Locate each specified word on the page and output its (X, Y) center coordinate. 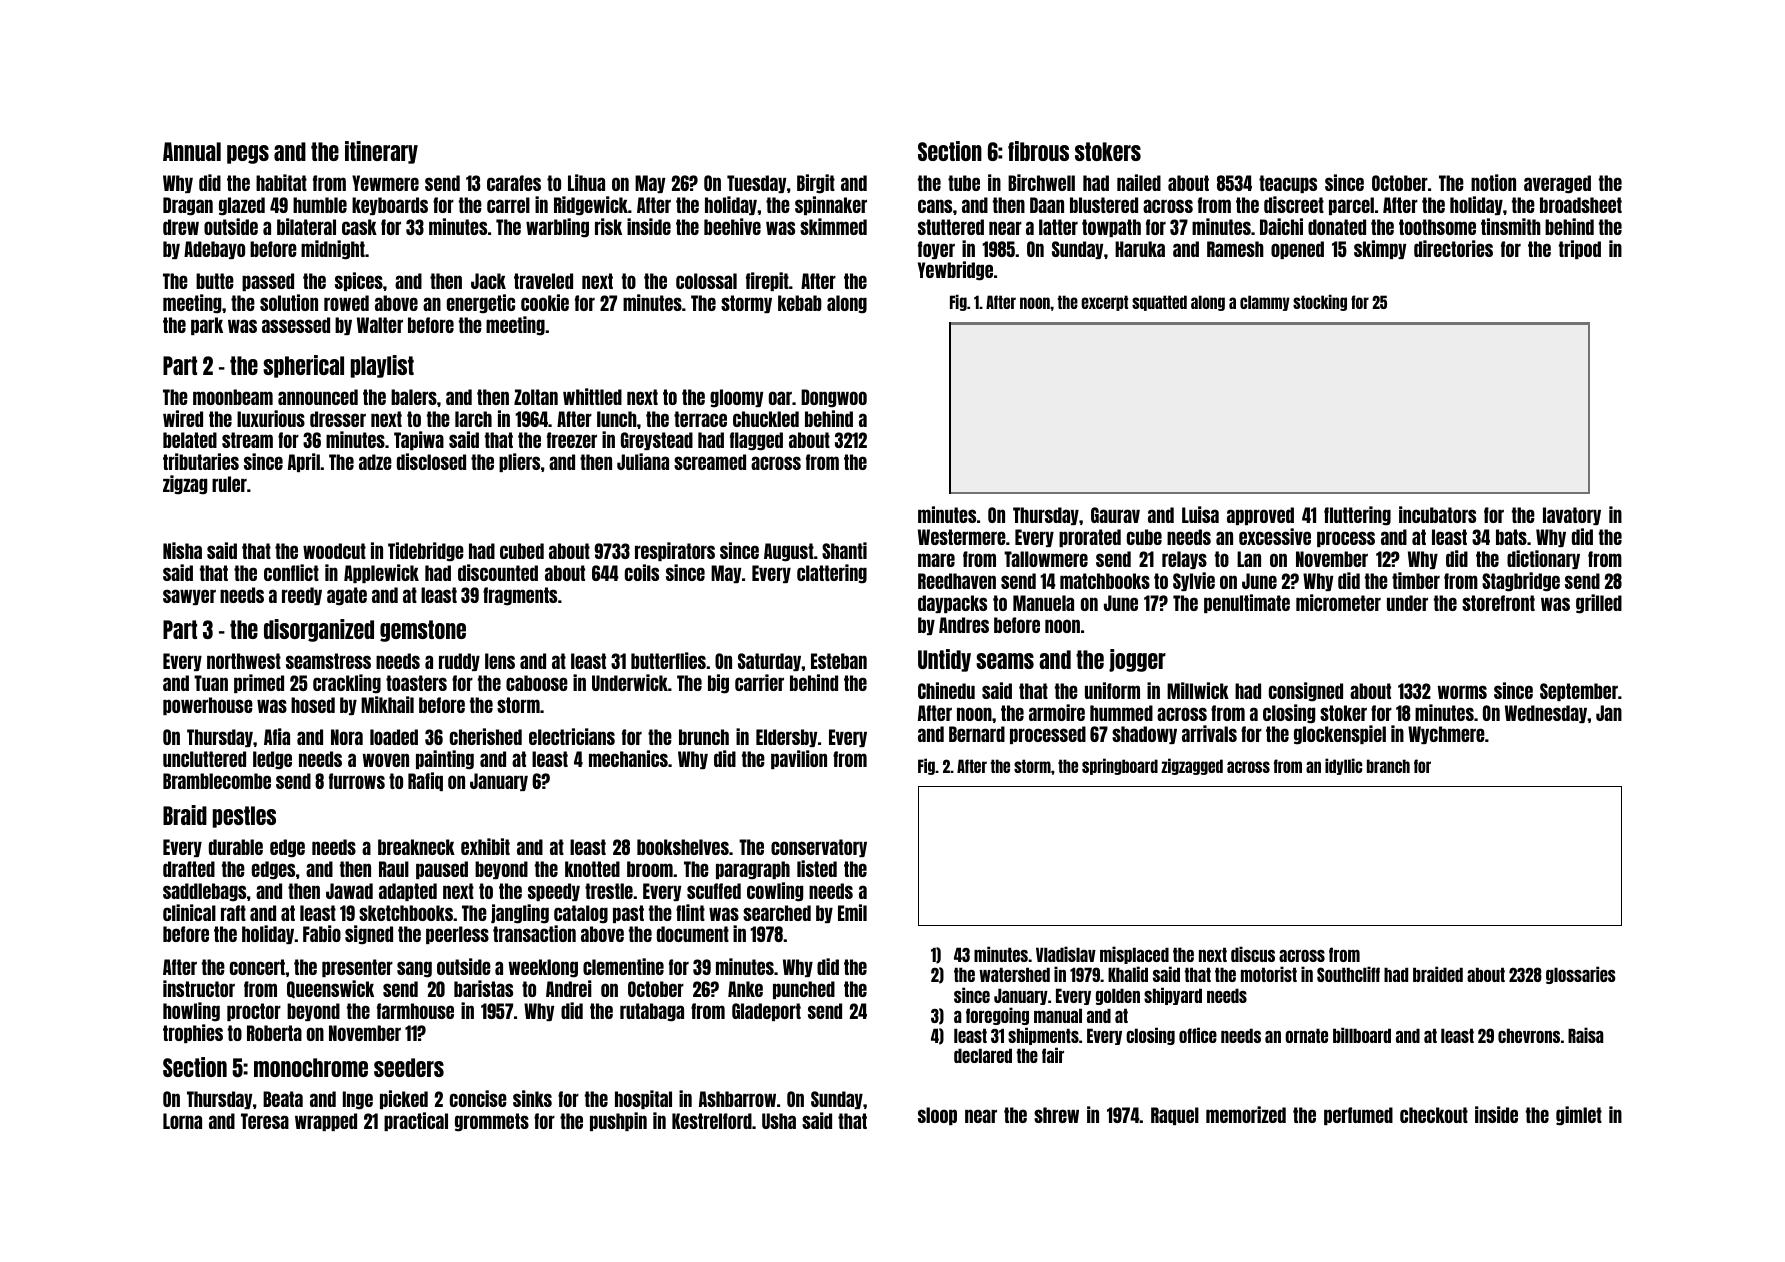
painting (445, 760)
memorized (1246, 1114)
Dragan (188, 206)
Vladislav (1066, 954)
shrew (1056, 1115)
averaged (1557, 184)
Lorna (182, 1121)
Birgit (816, 184)
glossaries (1581, 975)
